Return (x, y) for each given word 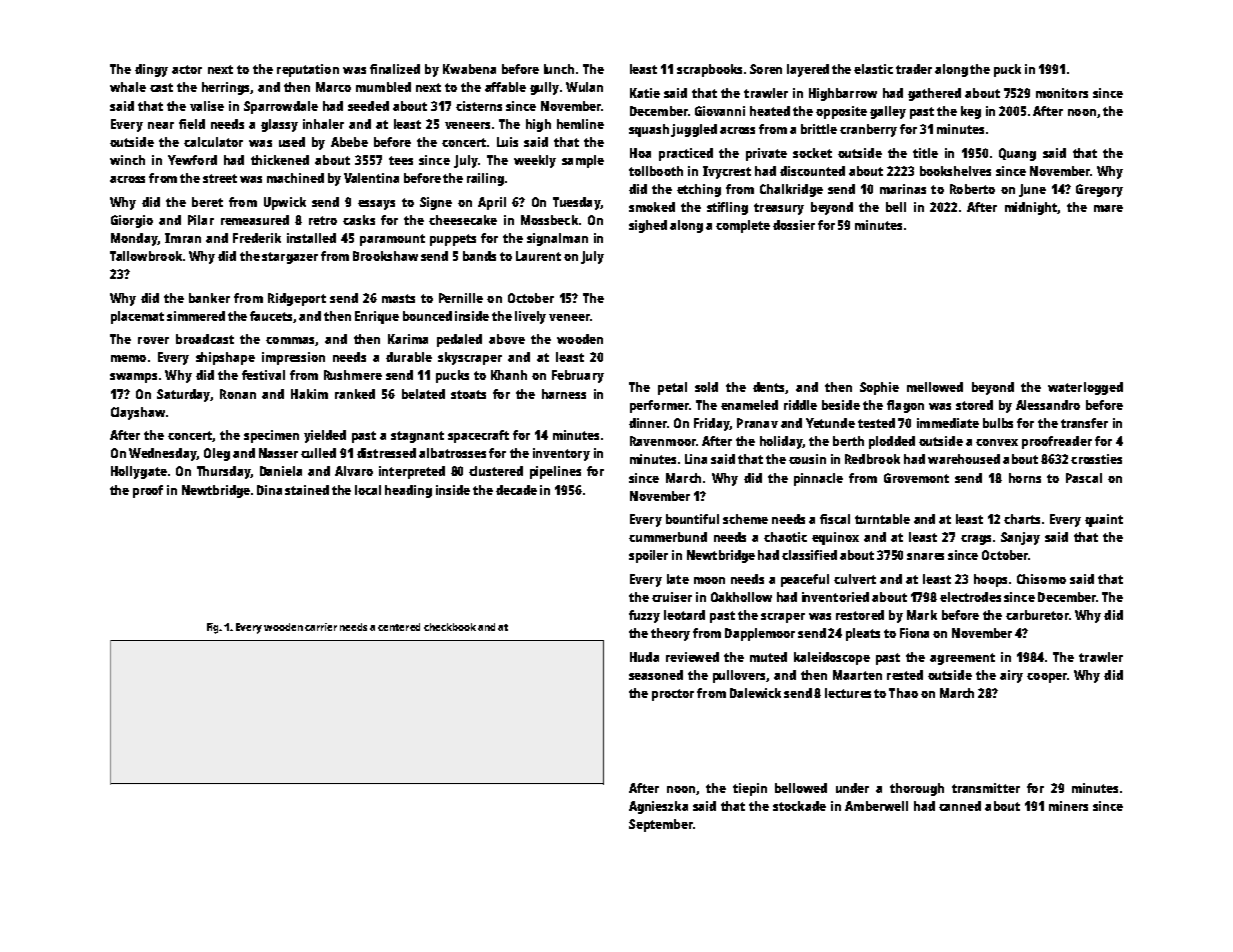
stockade (799, 806)
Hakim (309, 394)
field (192, 124)
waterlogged (1085, 388)
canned (960, 806)
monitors (1062, 93)
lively (530, 317)
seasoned (656, 675)
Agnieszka (658, 807)
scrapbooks (709, 70)
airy (1011, 676)
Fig (213, 628)
